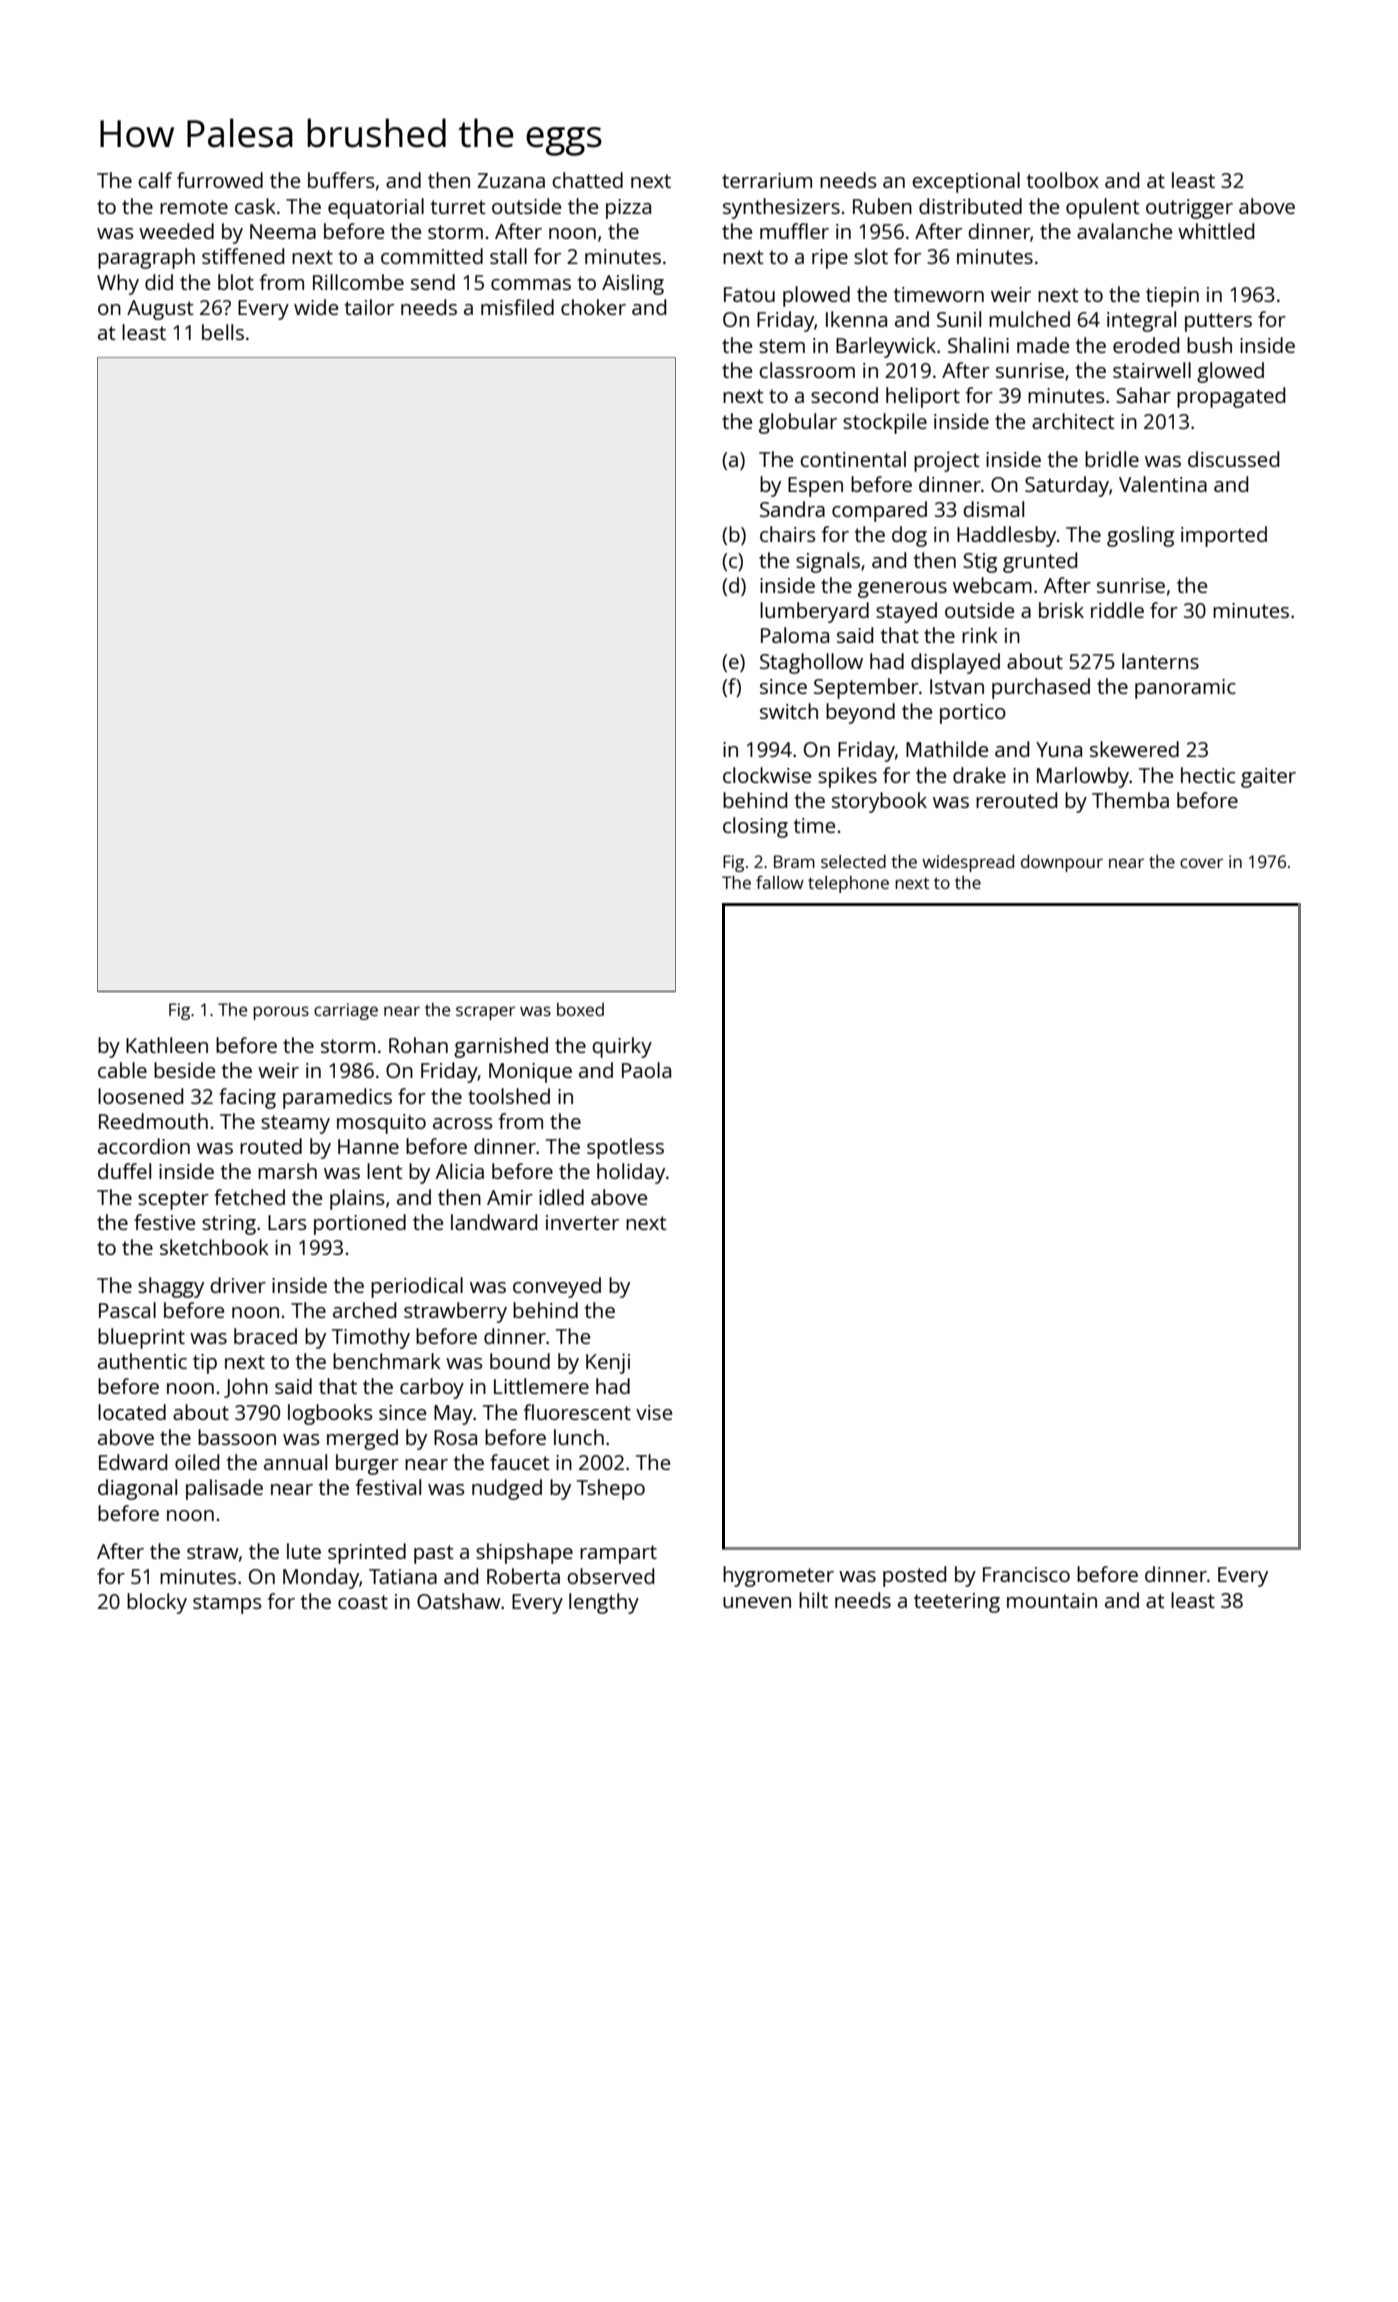  What do you see at coordinates (625, 1148) in the page?
I see `spotless` at bounding box center [625, 1148].
